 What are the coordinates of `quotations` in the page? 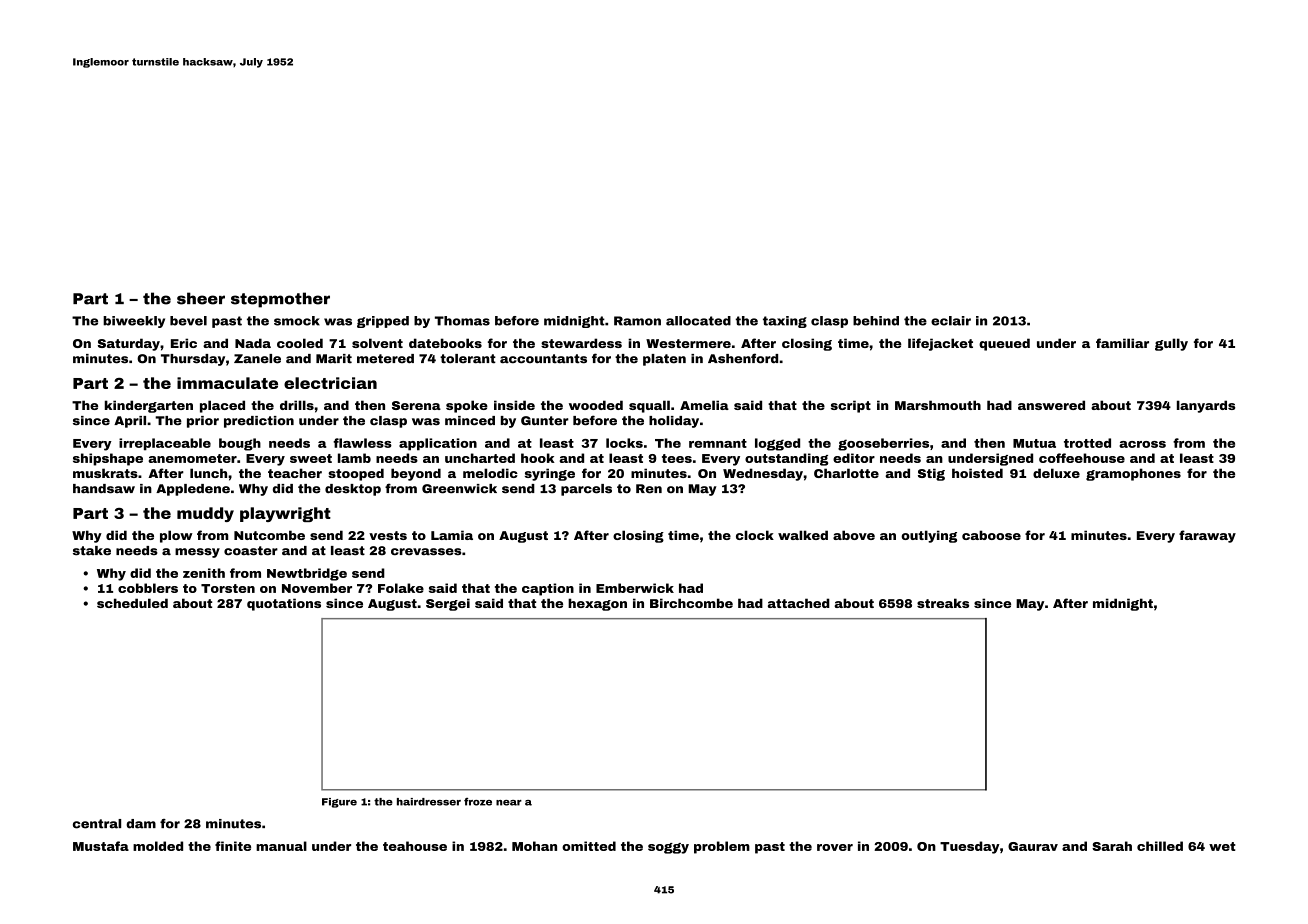 It's located at (284, 604).
